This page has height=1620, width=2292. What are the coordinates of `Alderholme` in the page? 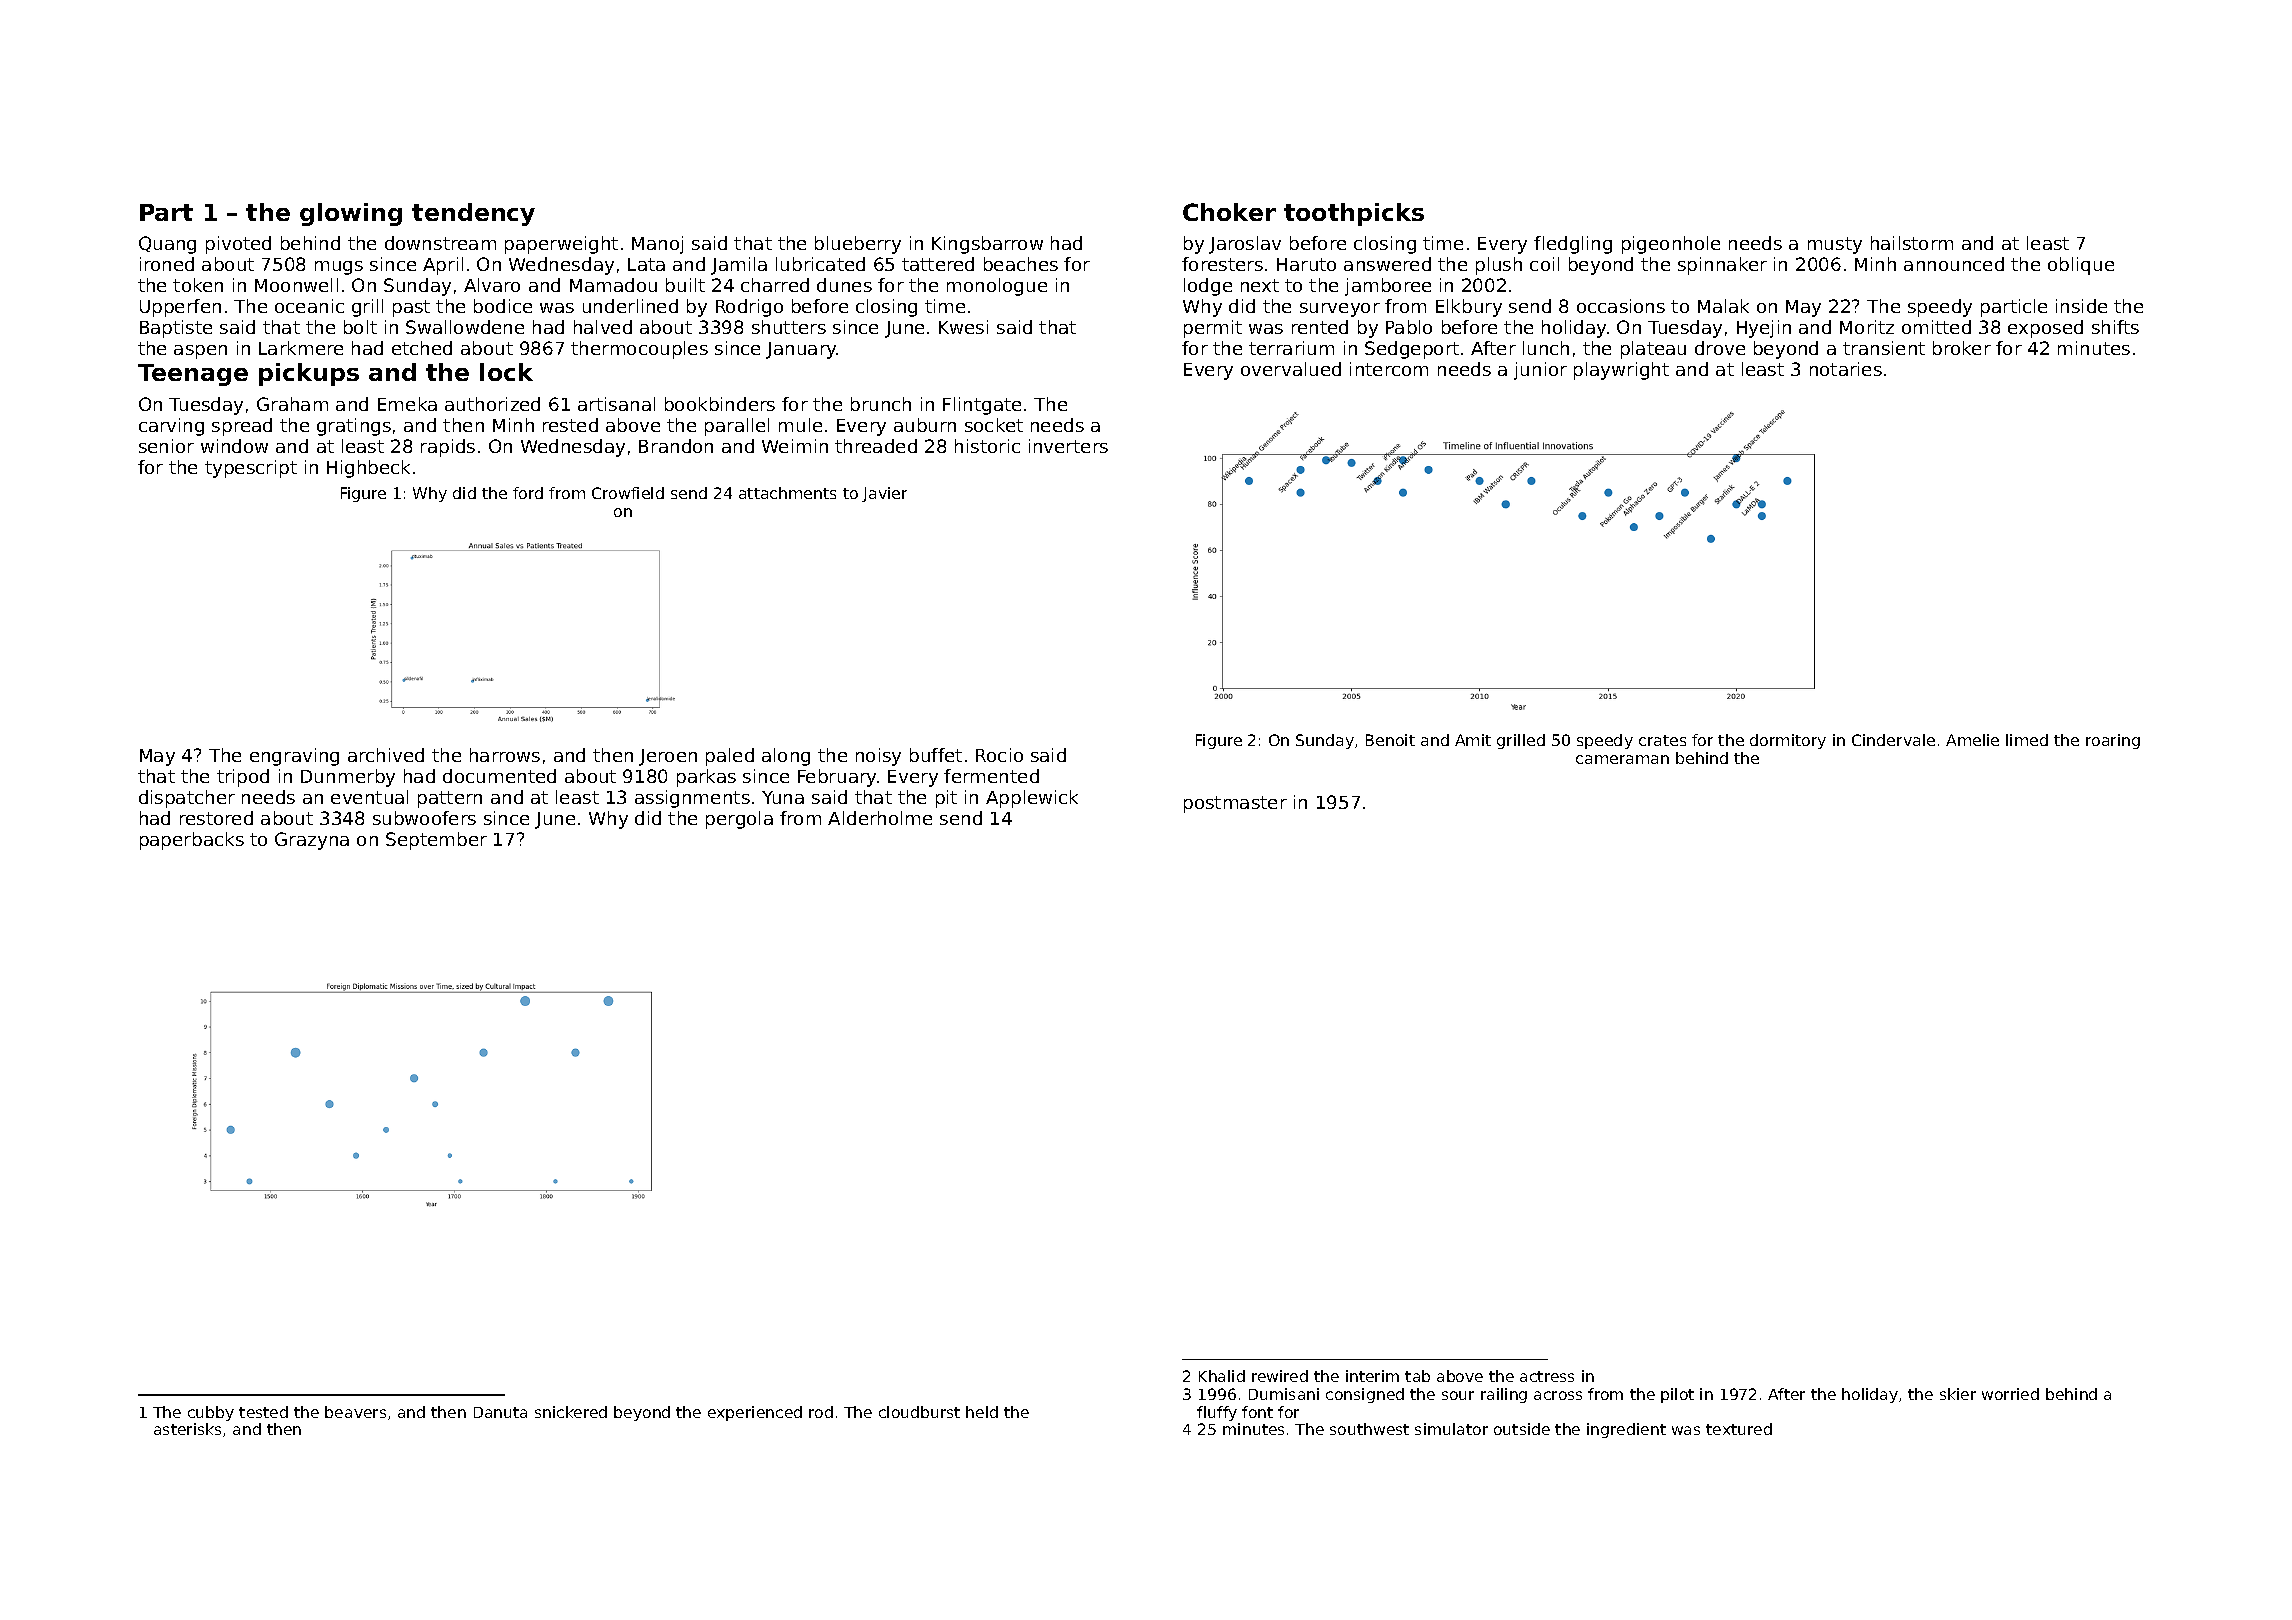 It's located at (880, 818).
